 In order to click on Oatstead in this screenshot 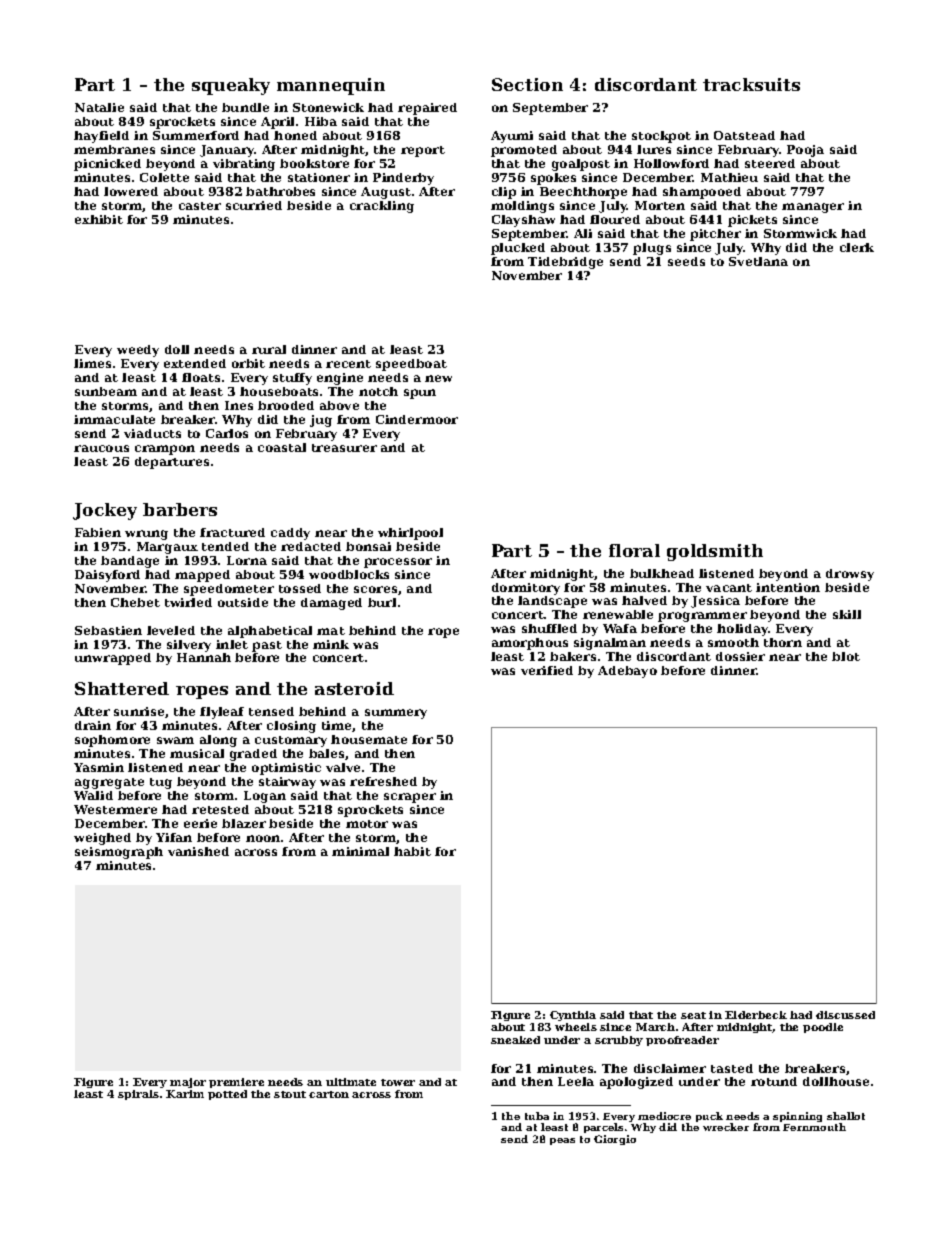, I will do `click(744, 135)`.
